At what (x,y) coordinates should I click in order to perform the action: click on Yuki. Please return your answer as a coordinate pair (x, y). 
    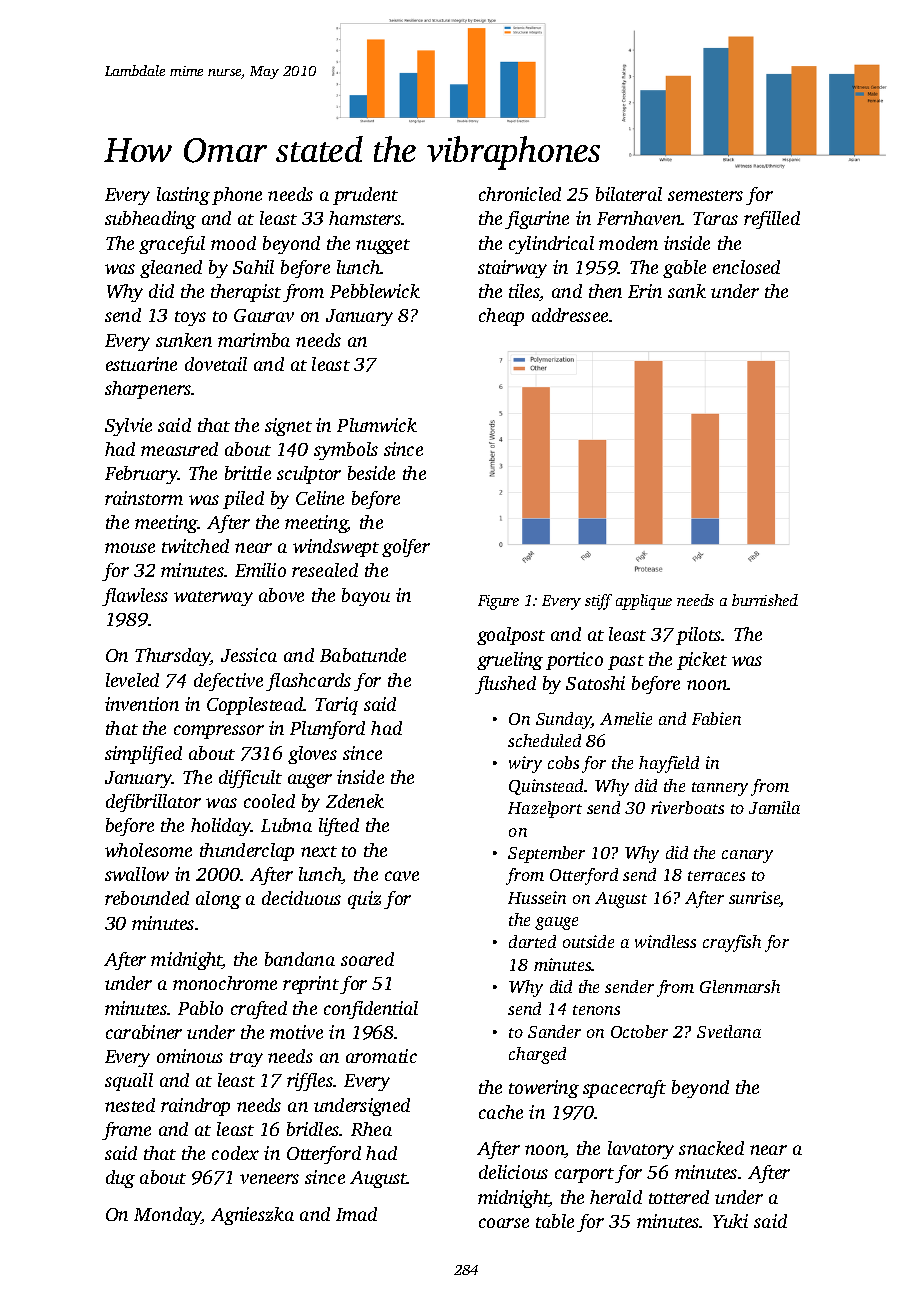
    Looking at the image, I should click on (730, 1221).
